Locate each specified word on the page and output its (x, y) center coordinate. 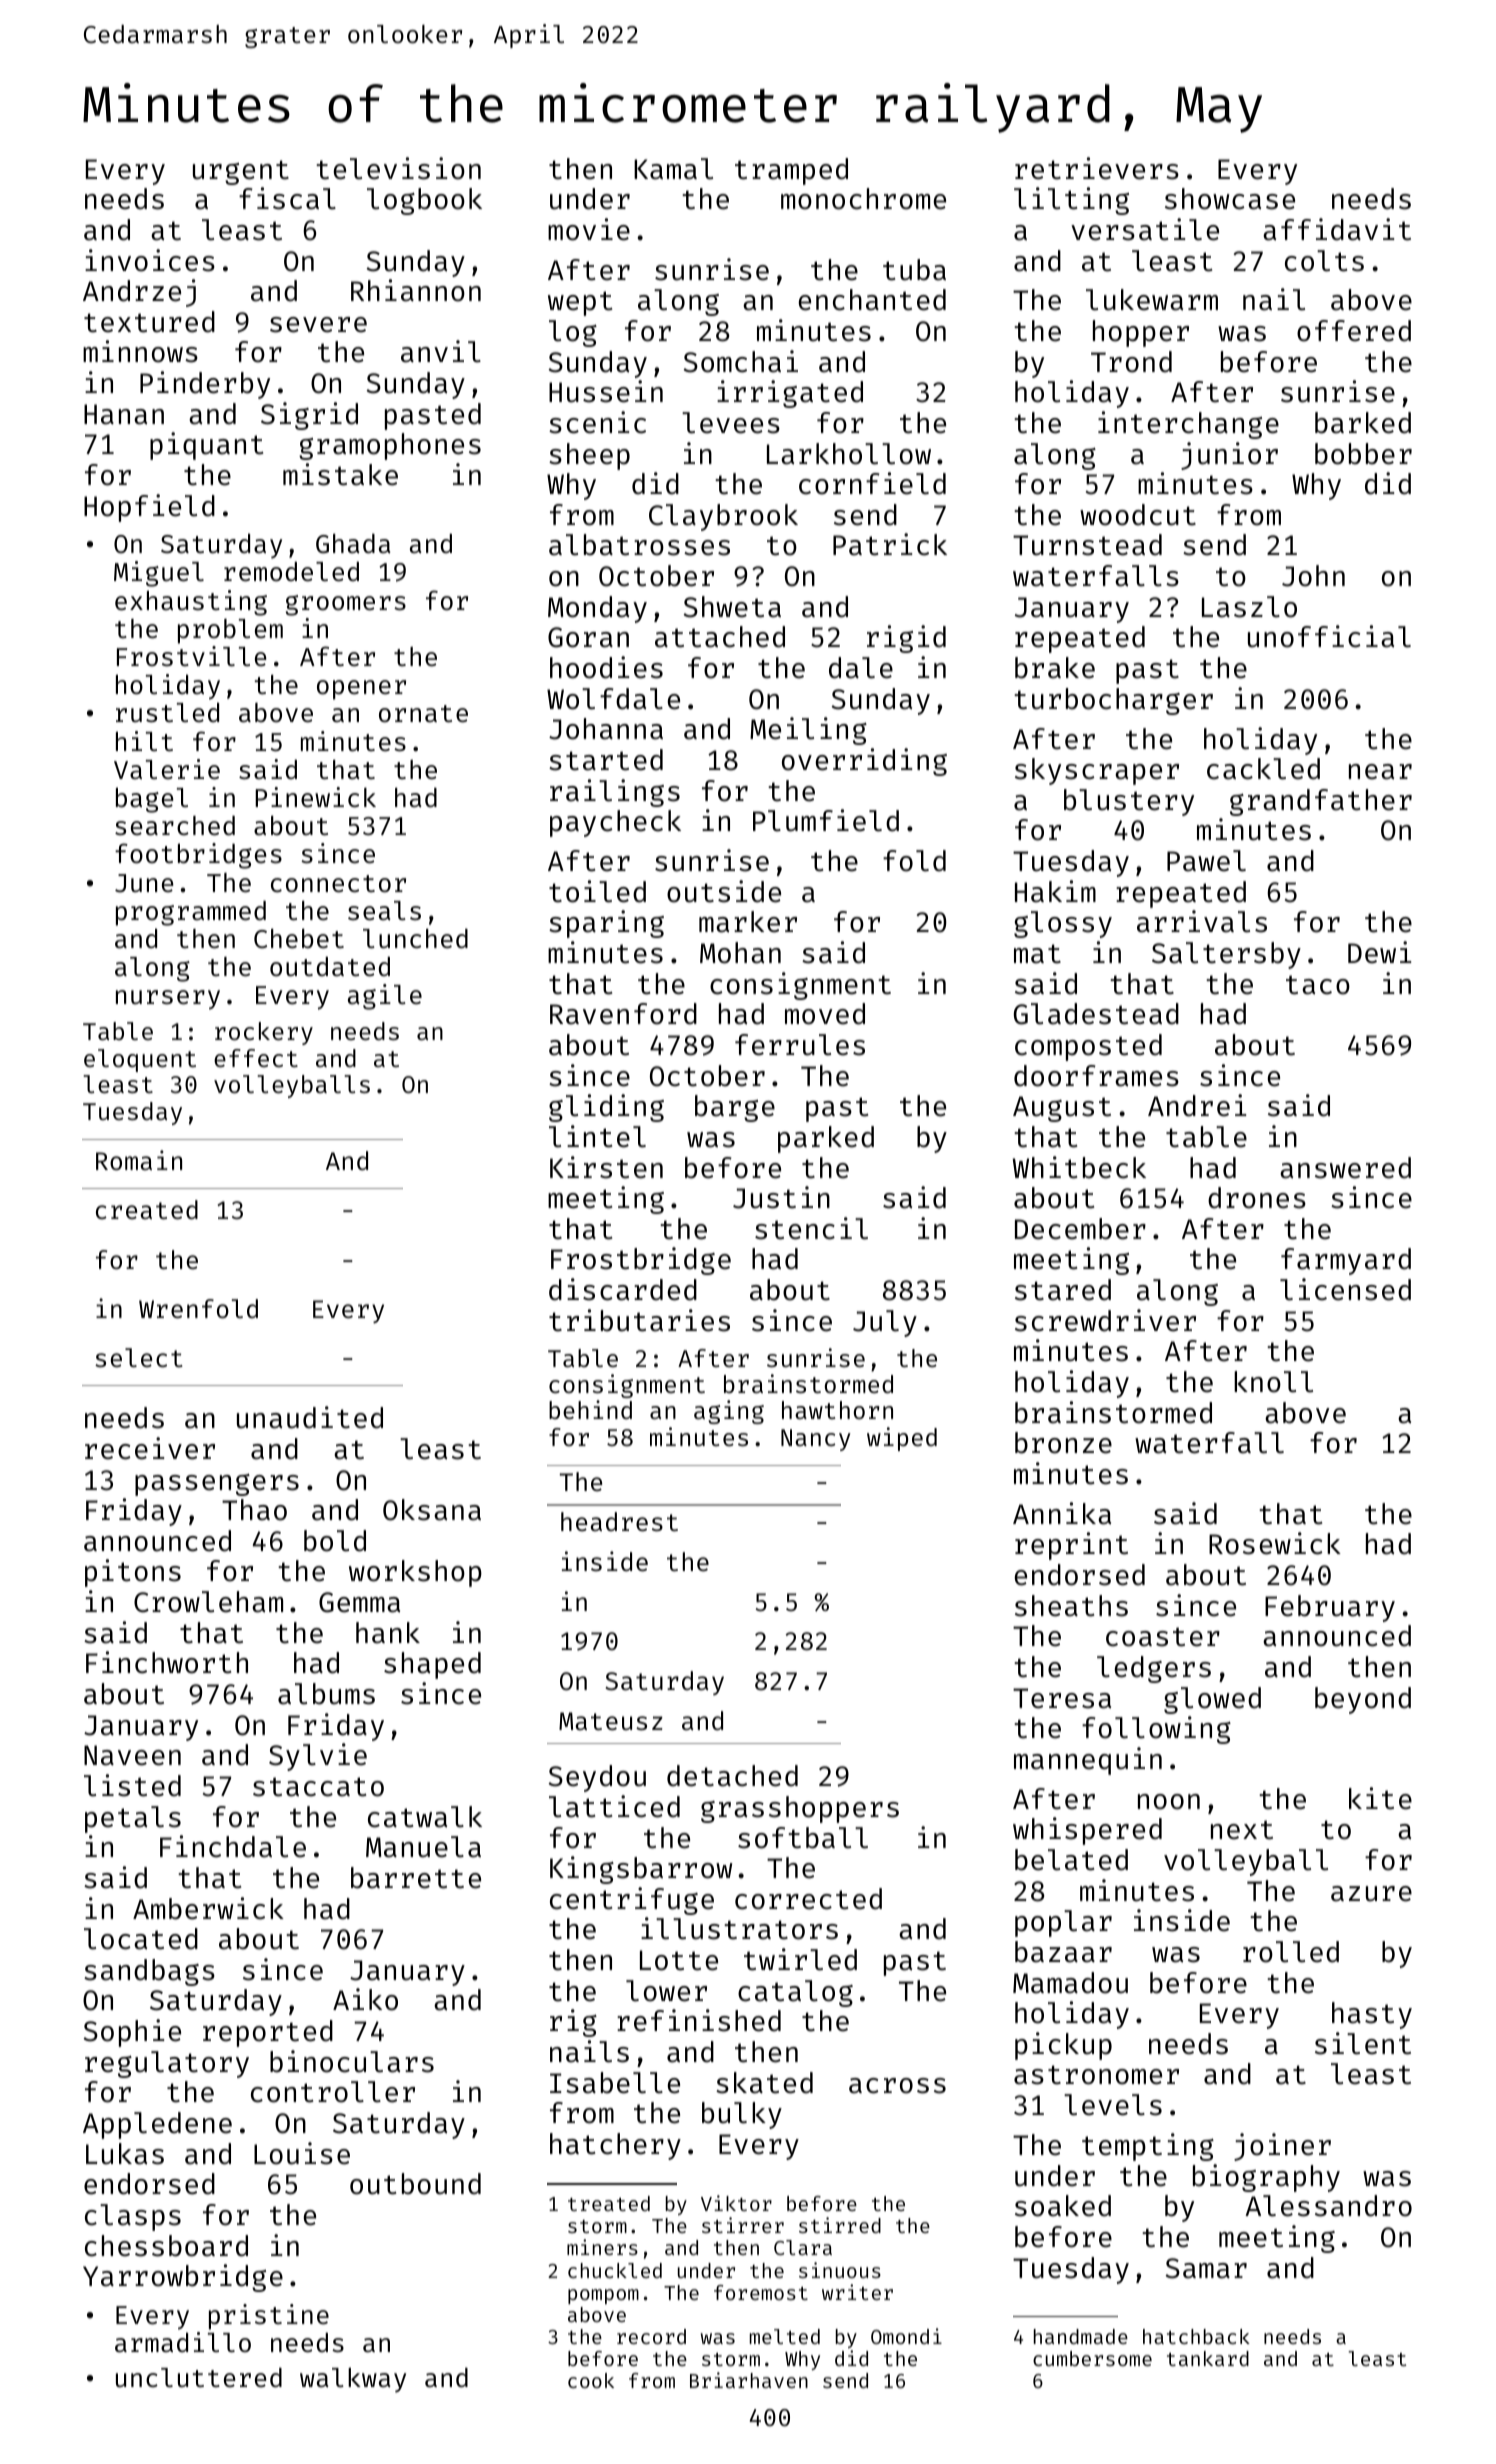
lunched (415, 939)
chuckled (615, 2270)
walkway (353, 2380)
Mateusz (611, 1721)
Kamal (673, 169)
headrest (619, 1522)
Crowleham (208, 1602)
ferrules (800, 1045)
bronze (1063, 1443)
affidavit (1337, 229)
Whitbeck (1079, 1167)
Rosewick (1275, 1543)
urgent (241, 172)
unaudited (310, 1417)
